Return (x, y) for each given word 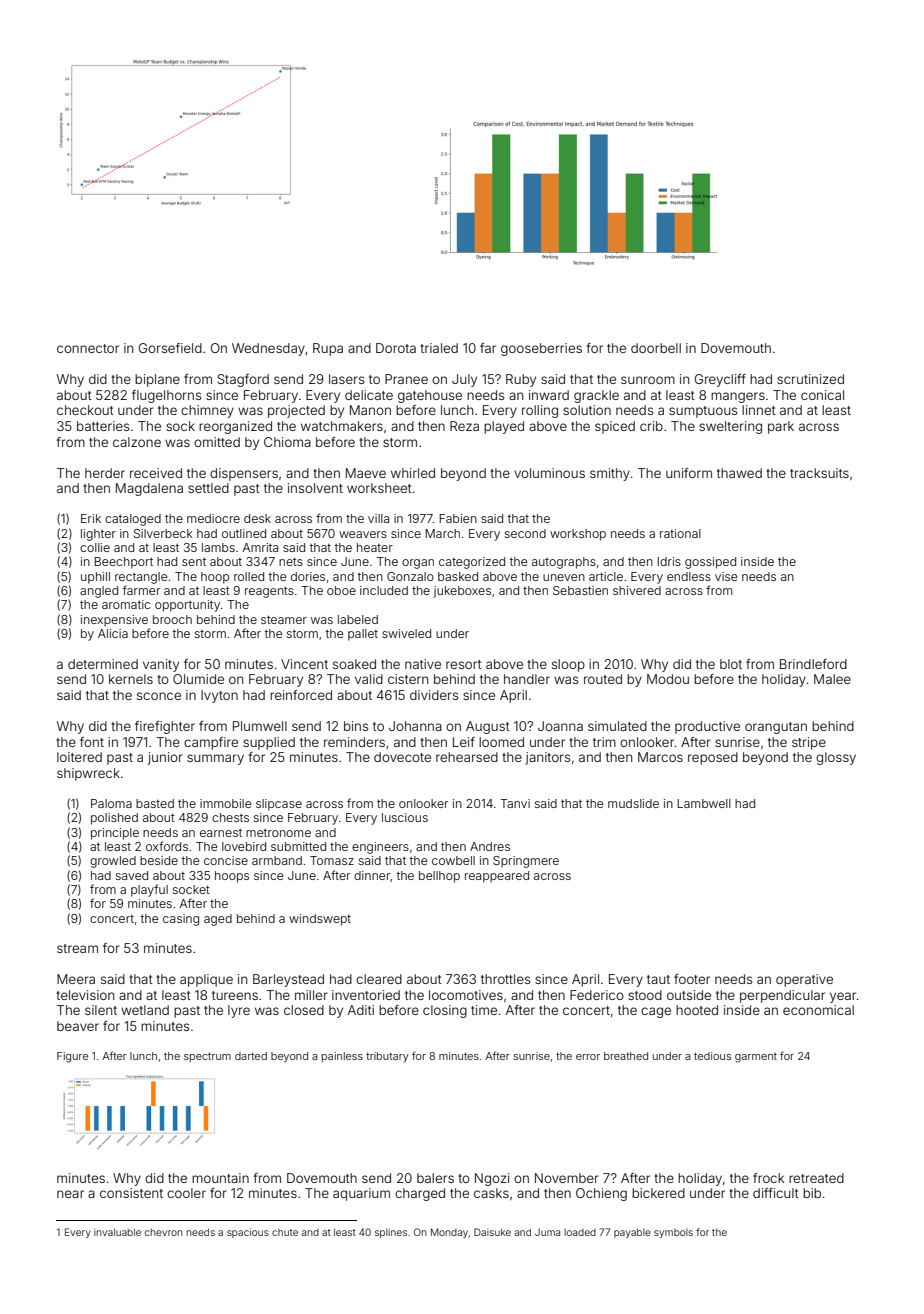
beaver (78, 1026)
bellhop (439, 877)
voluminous (549, 473)
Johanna (415, 726)
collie (95, 547)
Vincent (304, 664)
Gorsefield (170, 348)
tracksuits (819, 473)
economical (818, 1010)
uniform (689, 473)
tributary (387, 1057)
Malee (832, 679)
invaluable (117, 1232)
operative (804, 980)
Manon (370, 410)
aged (218, 920)
